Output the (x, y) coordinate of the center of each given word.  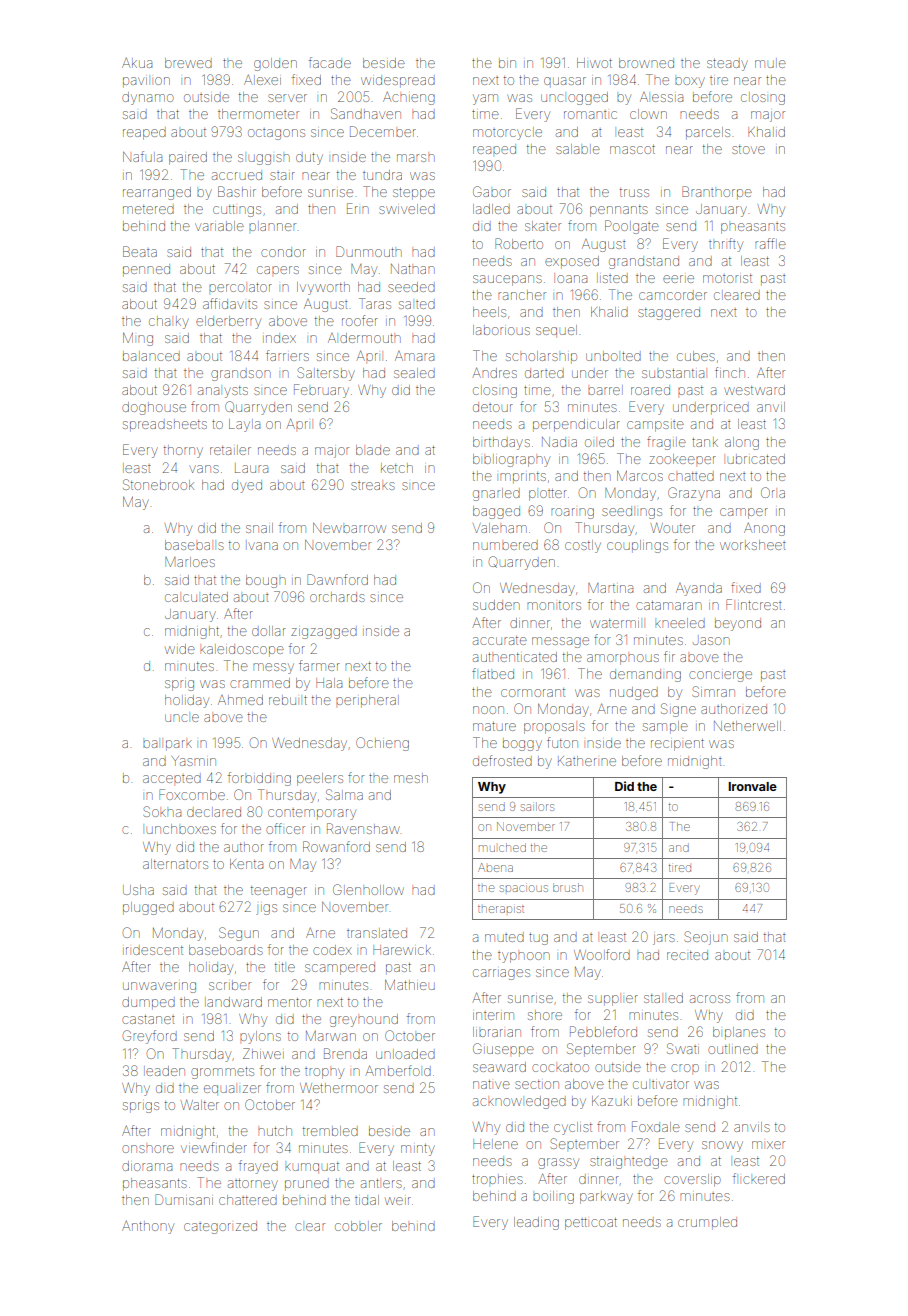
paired (188, 158)
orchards (337, 597)
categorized (220, 1227)
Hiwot (594, 63)
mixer (768, 1145)
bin (507, 64)
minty (418, 1150)
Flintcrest (754, 604)
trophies (497, 1179)
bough (265, 581)
